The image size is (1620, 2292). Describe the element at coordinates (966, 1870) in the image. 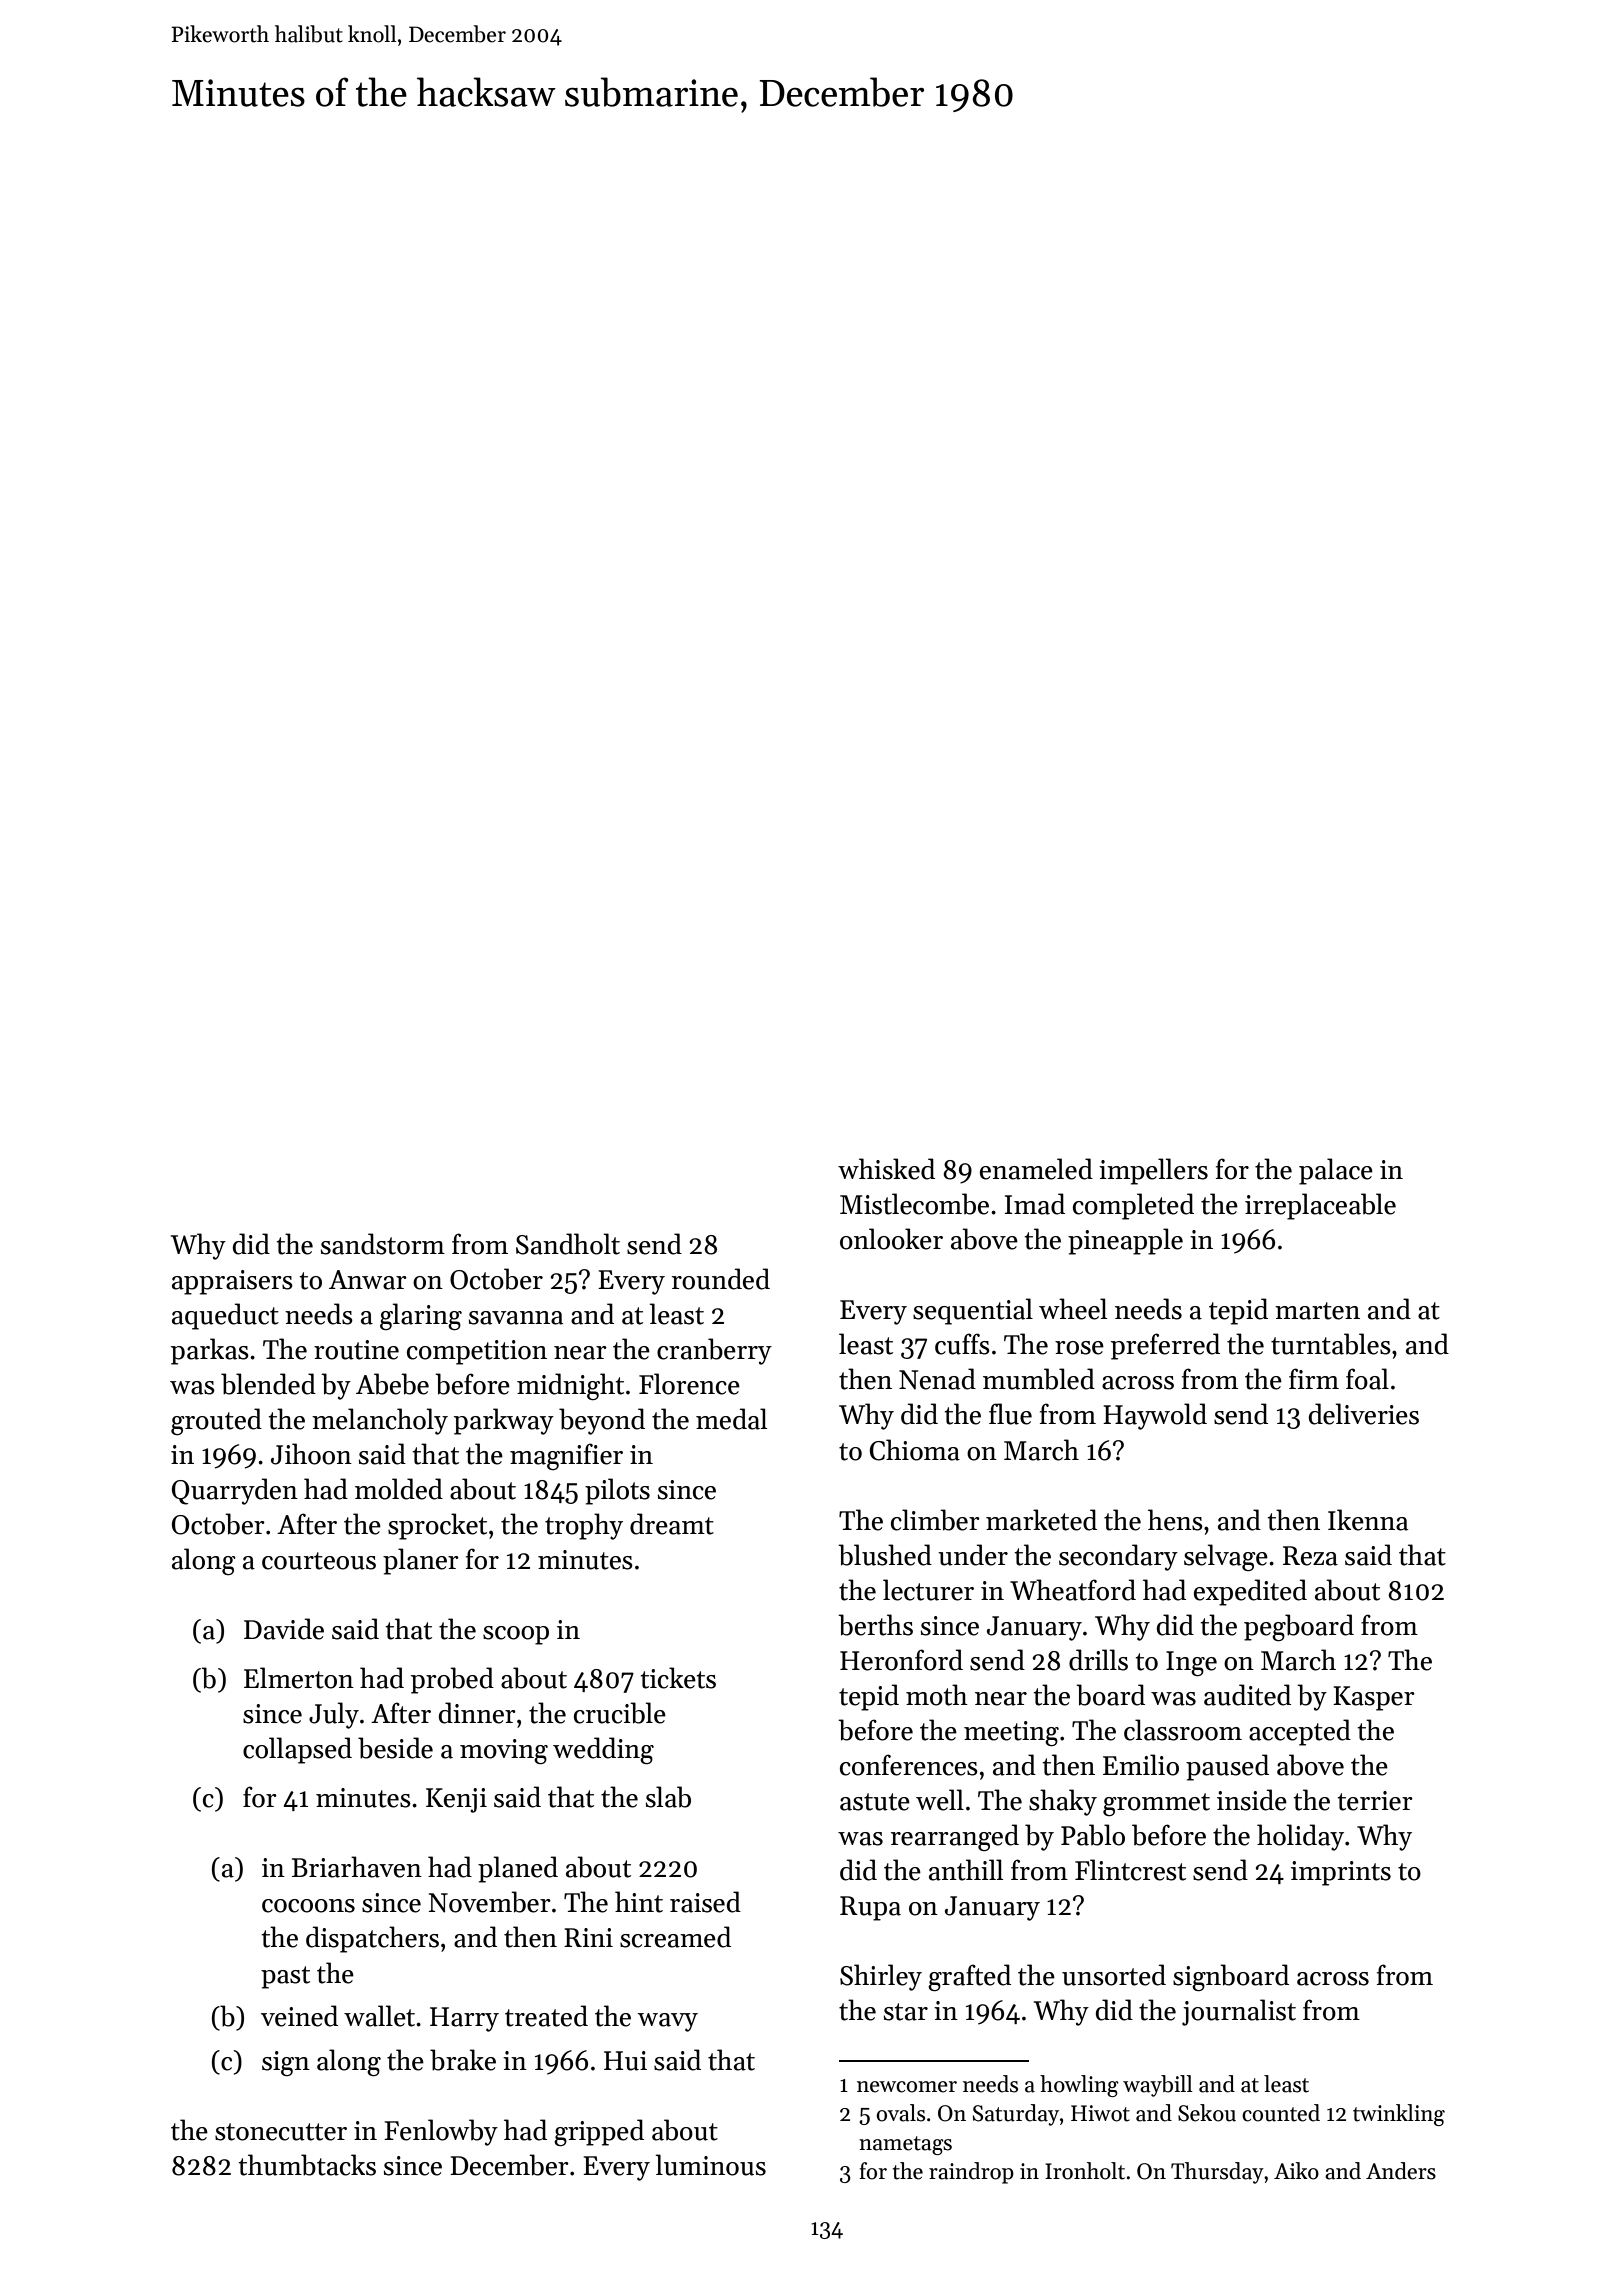

I see `anthill` at that location.
